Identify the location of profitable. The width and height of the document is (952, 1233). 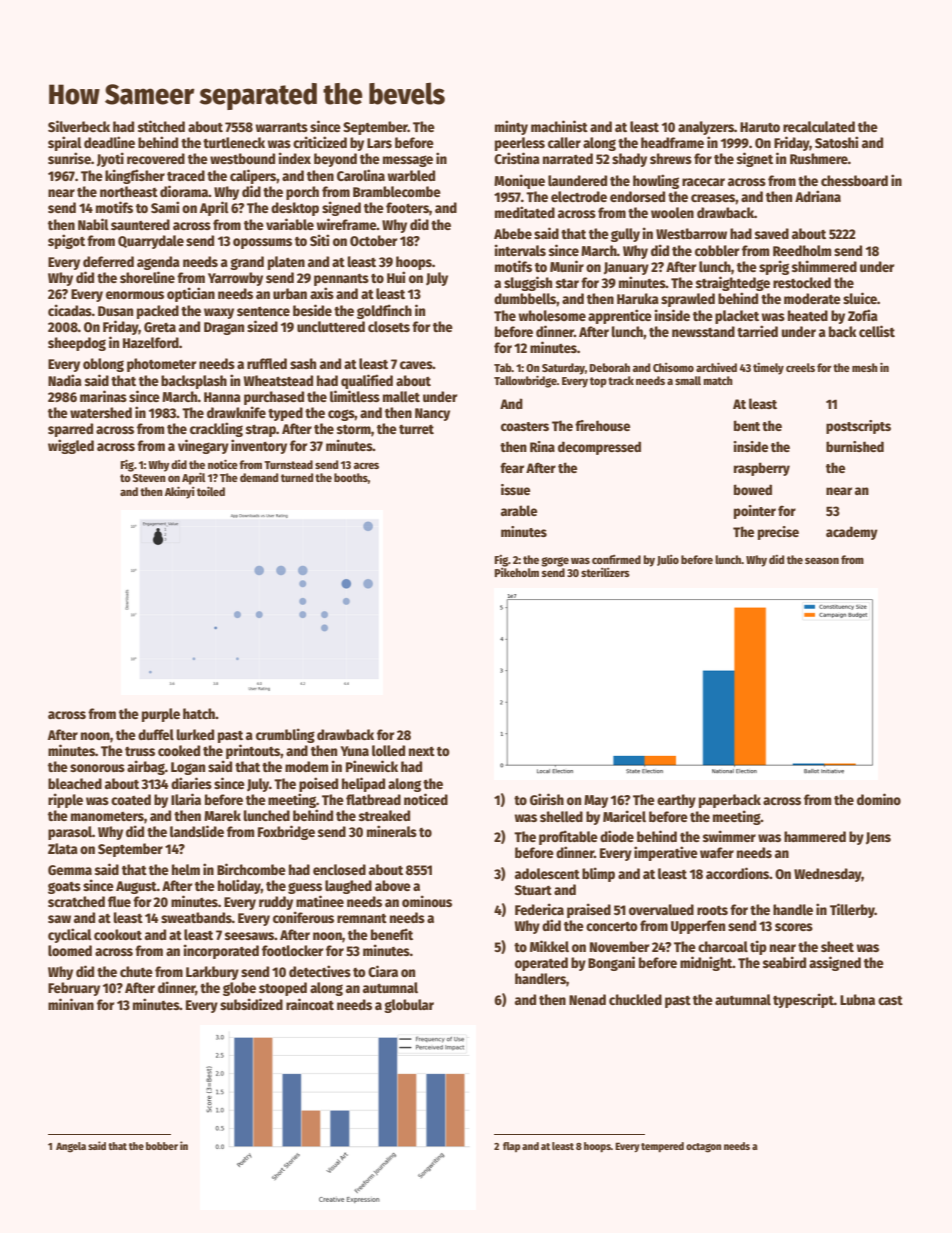
(568, 837).
